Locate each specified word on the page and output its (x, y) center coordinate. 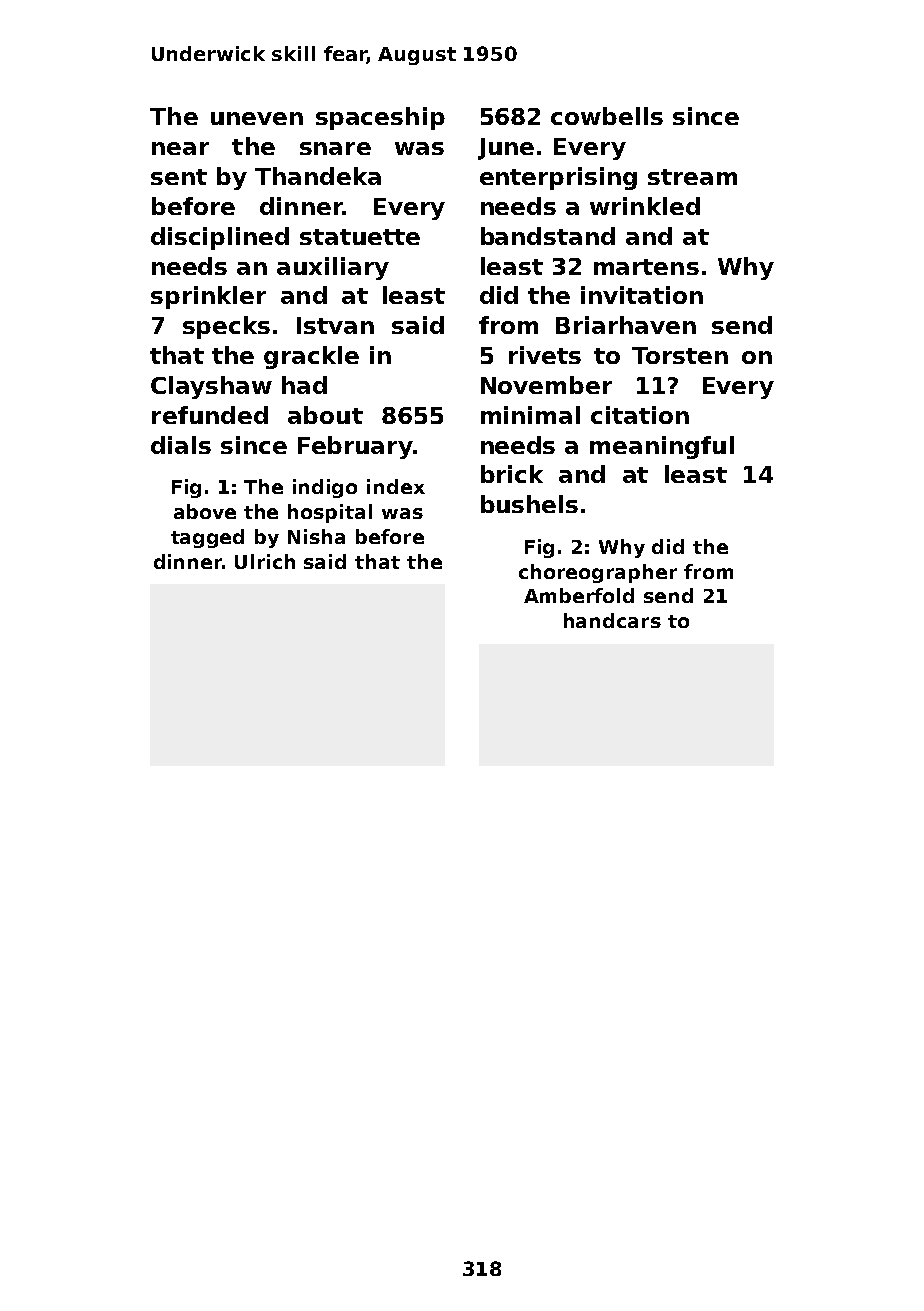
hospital (330, 513)
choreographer (598, 573)
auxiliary (333, 268)
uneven (257, 118)
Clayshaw (211, 387)
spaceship (380, 118)
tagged (207, 538)
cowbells (607, 116)
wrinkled (645, 206)
